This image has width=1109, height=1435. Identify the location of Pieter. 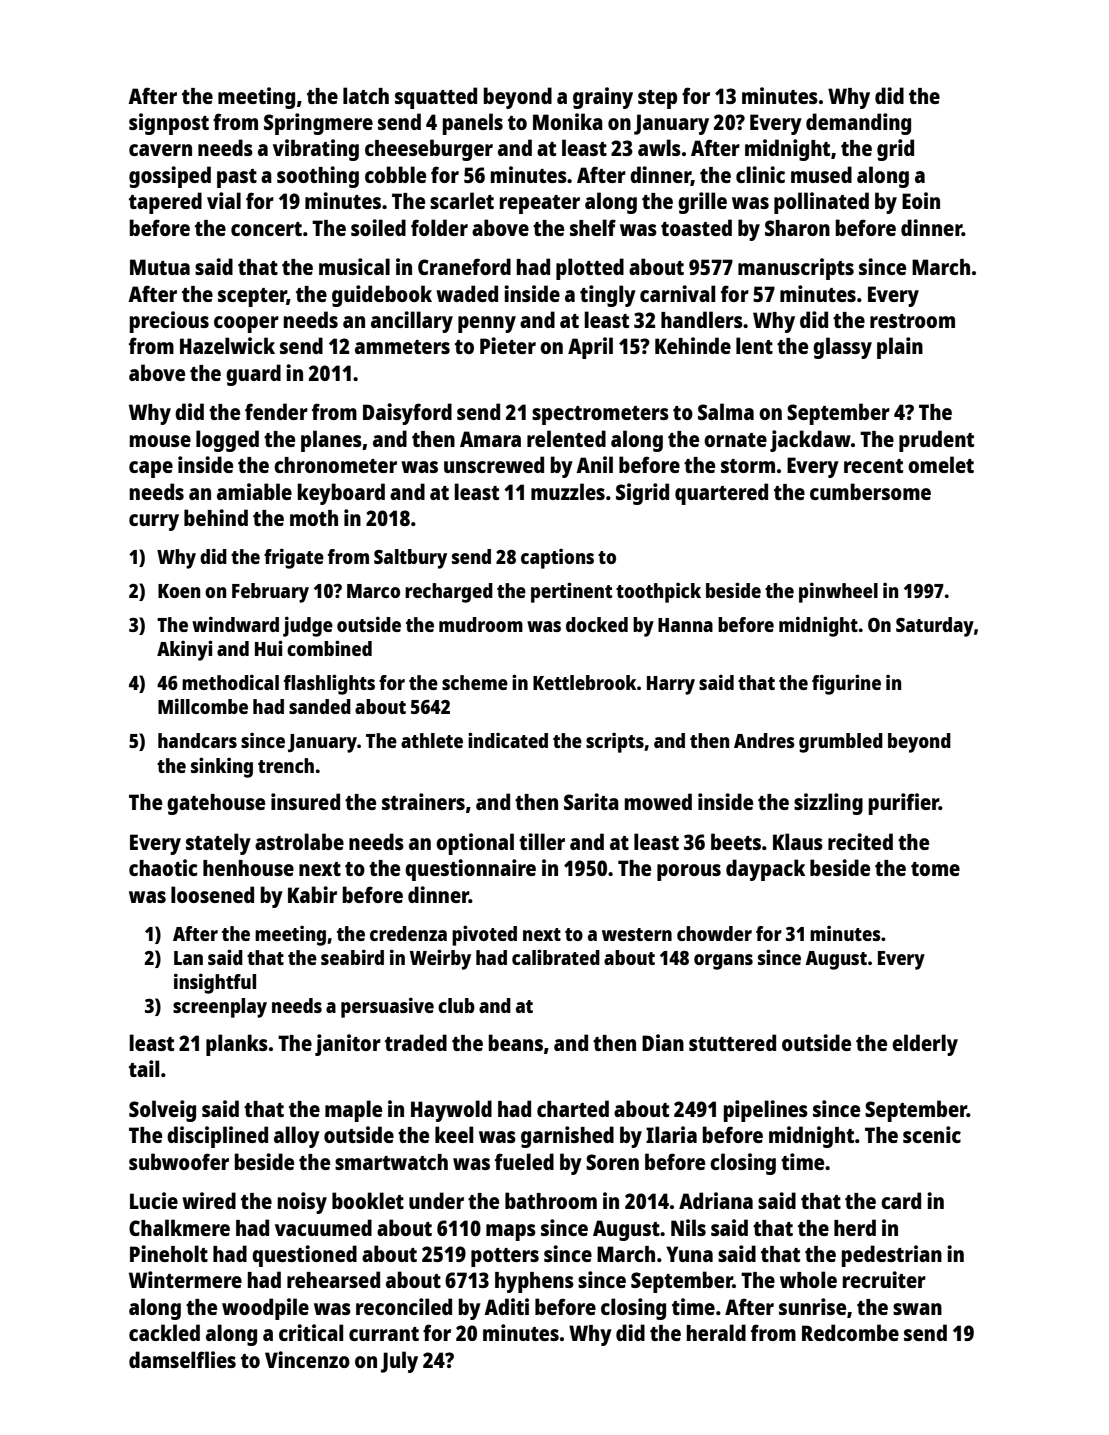
(508, 345).
